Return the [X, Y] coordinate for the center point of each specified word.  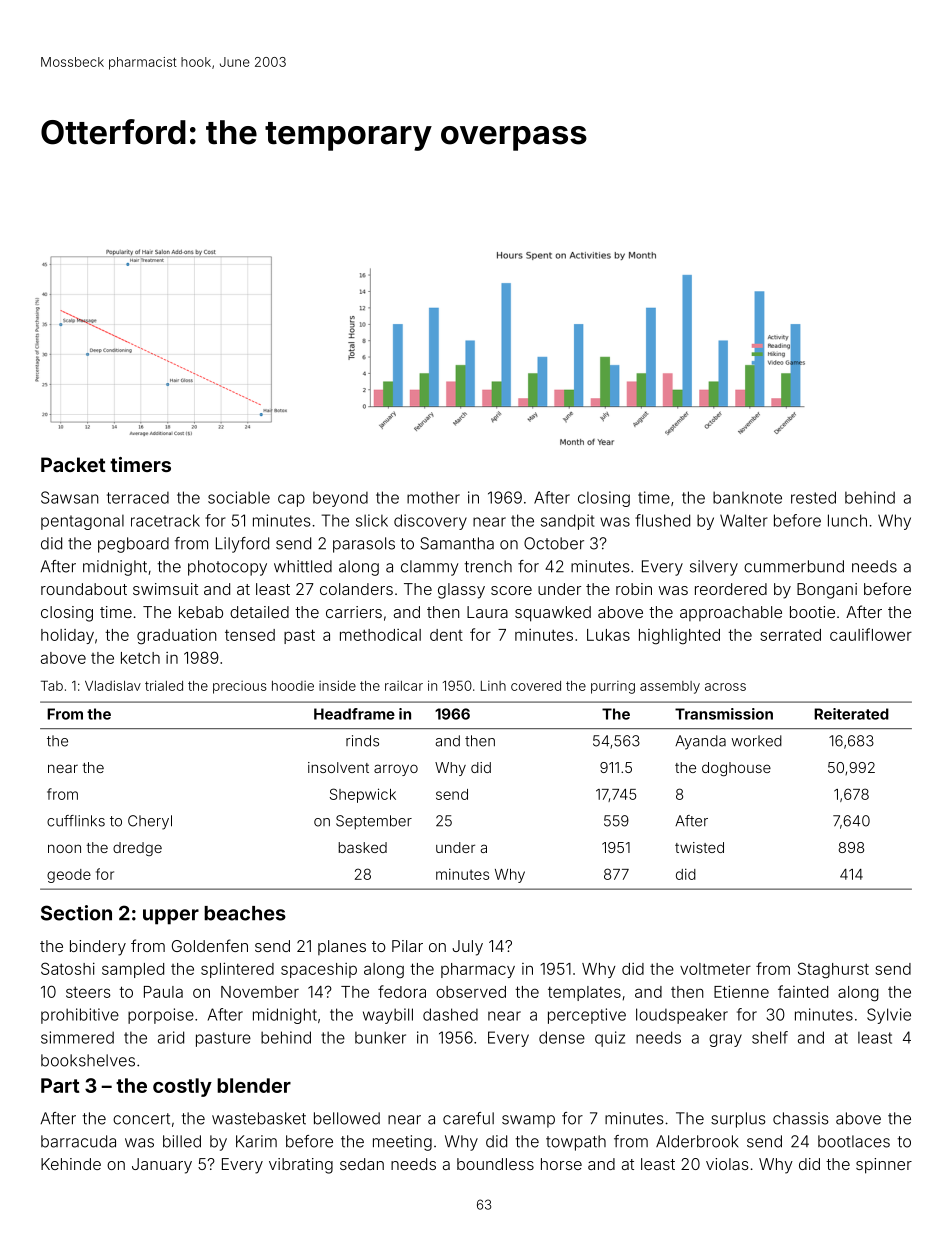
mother [433, 497]
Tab [52, 685]
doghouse [736, 769]
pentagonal [82, 522]
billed [182, 1141]
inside [337, 685]
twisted [699, 847]
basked [362, 847]
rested [813, 497]
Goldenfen [210, 945]
